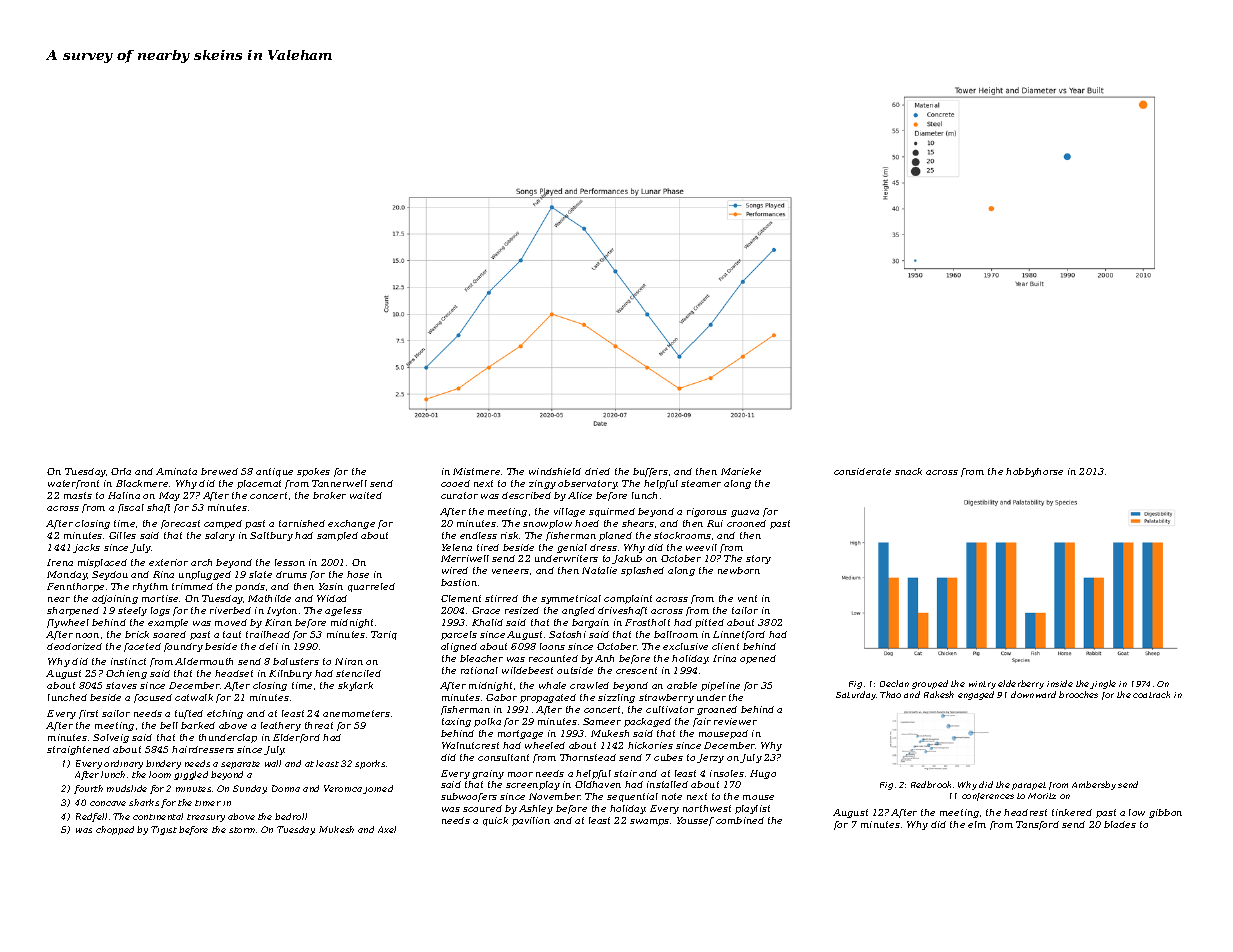  I want to click on northwest, so click(707, 808).
